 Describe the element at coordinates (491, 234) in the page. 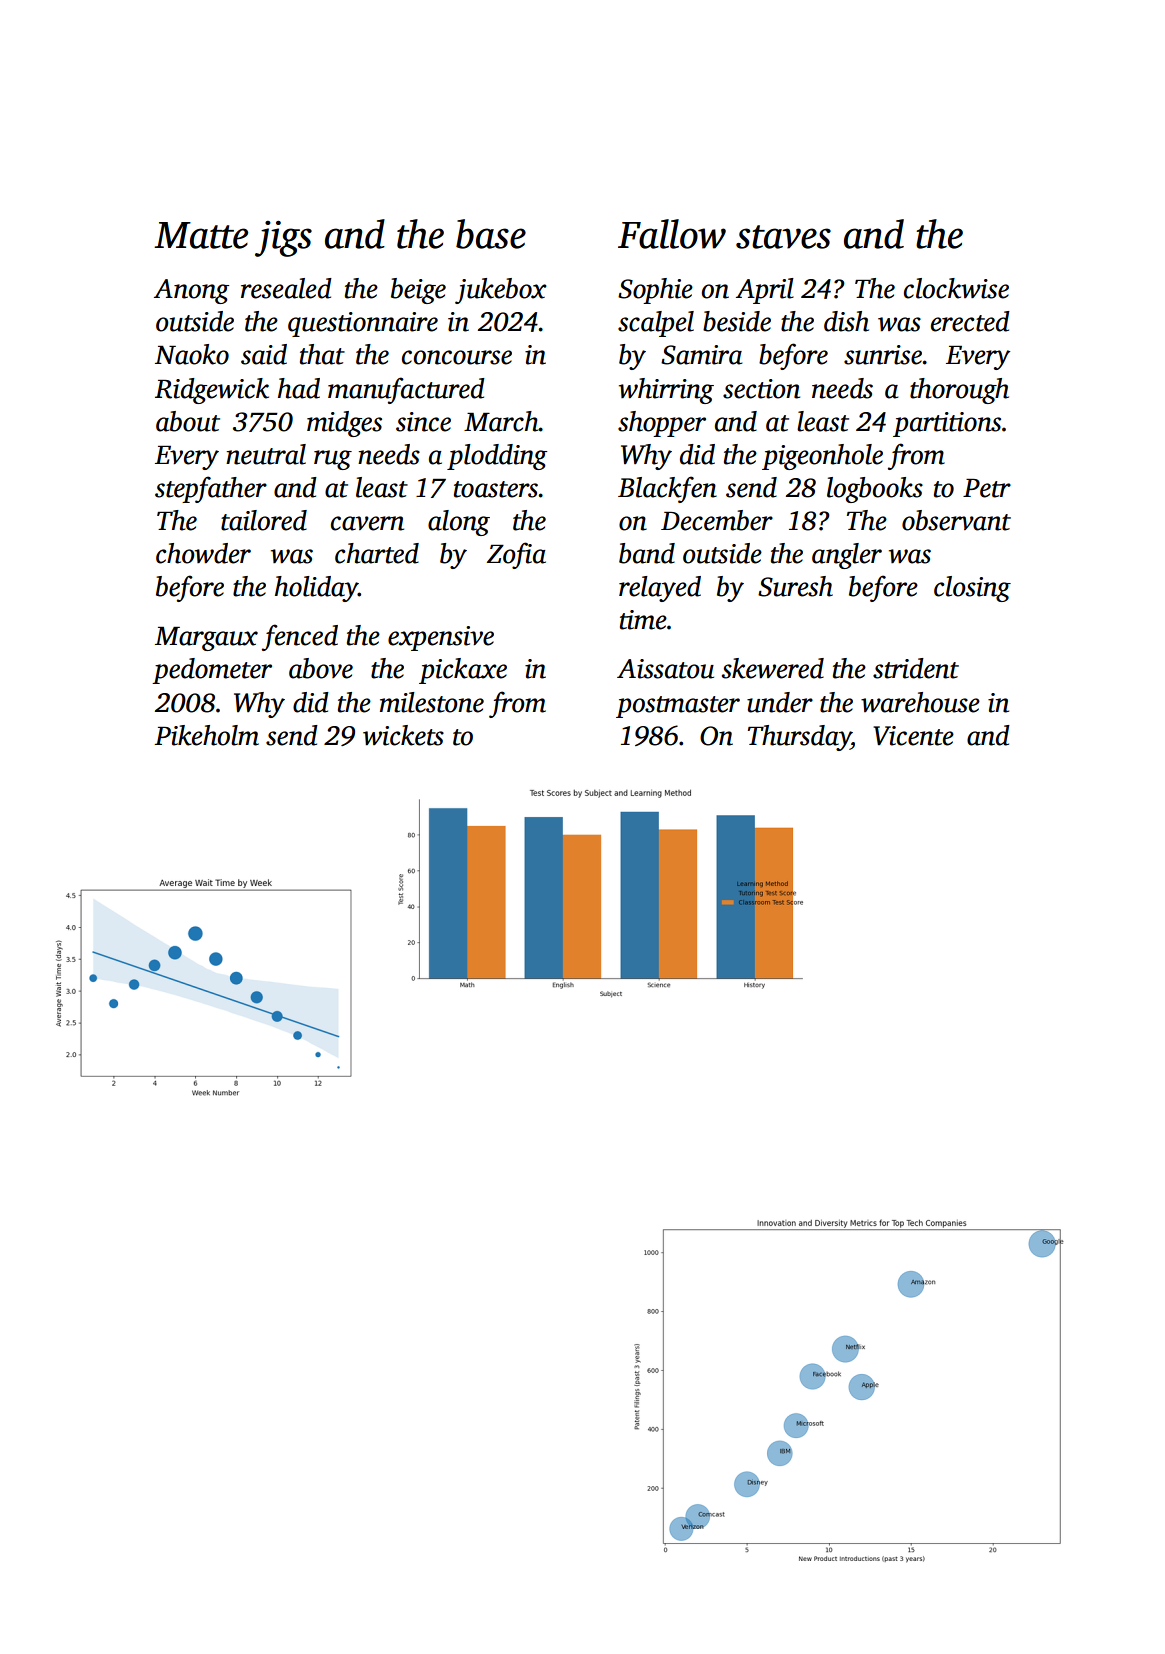

I see `base` at that location.
